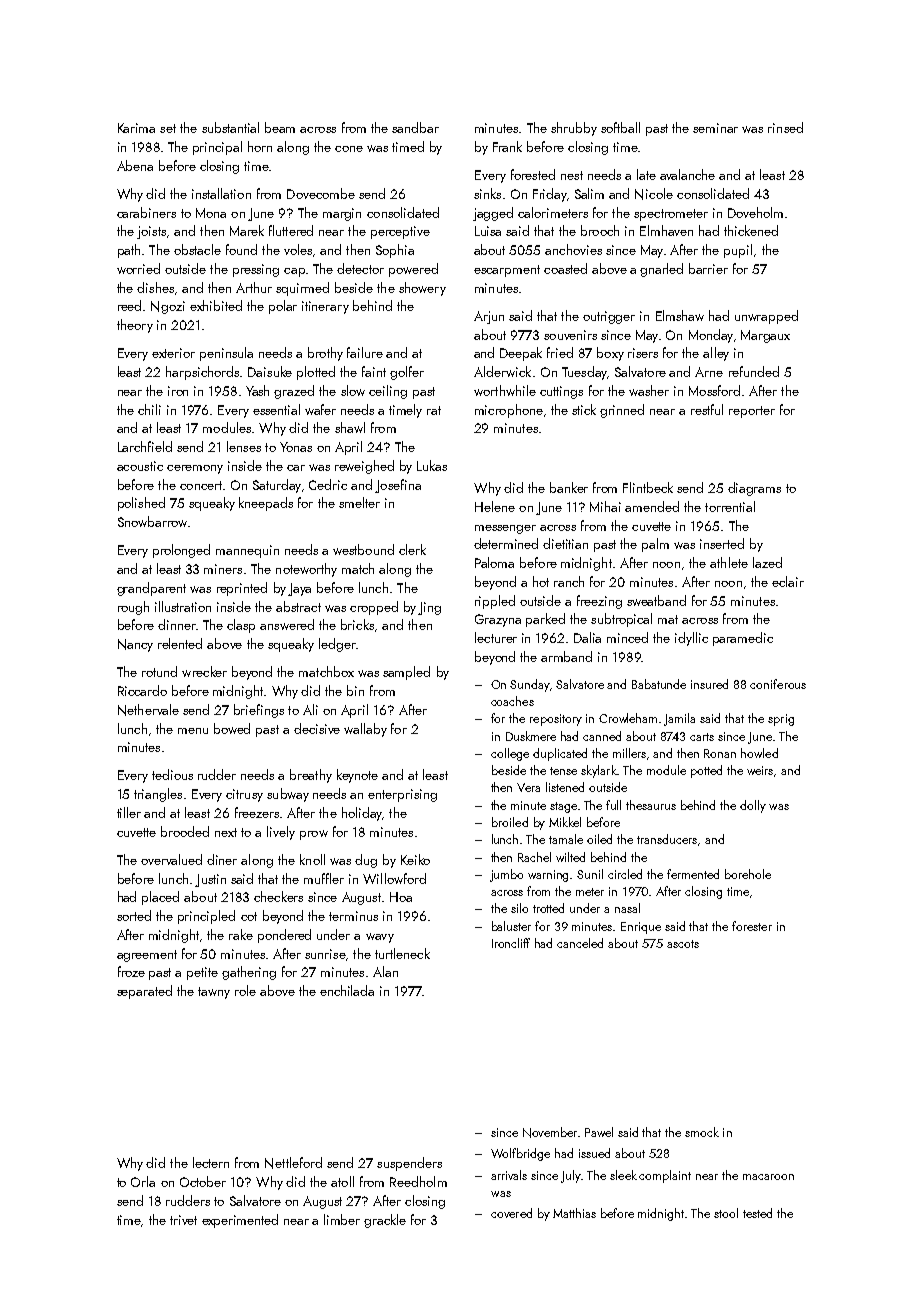  I want to click on Paloma, so click(494, 562).
